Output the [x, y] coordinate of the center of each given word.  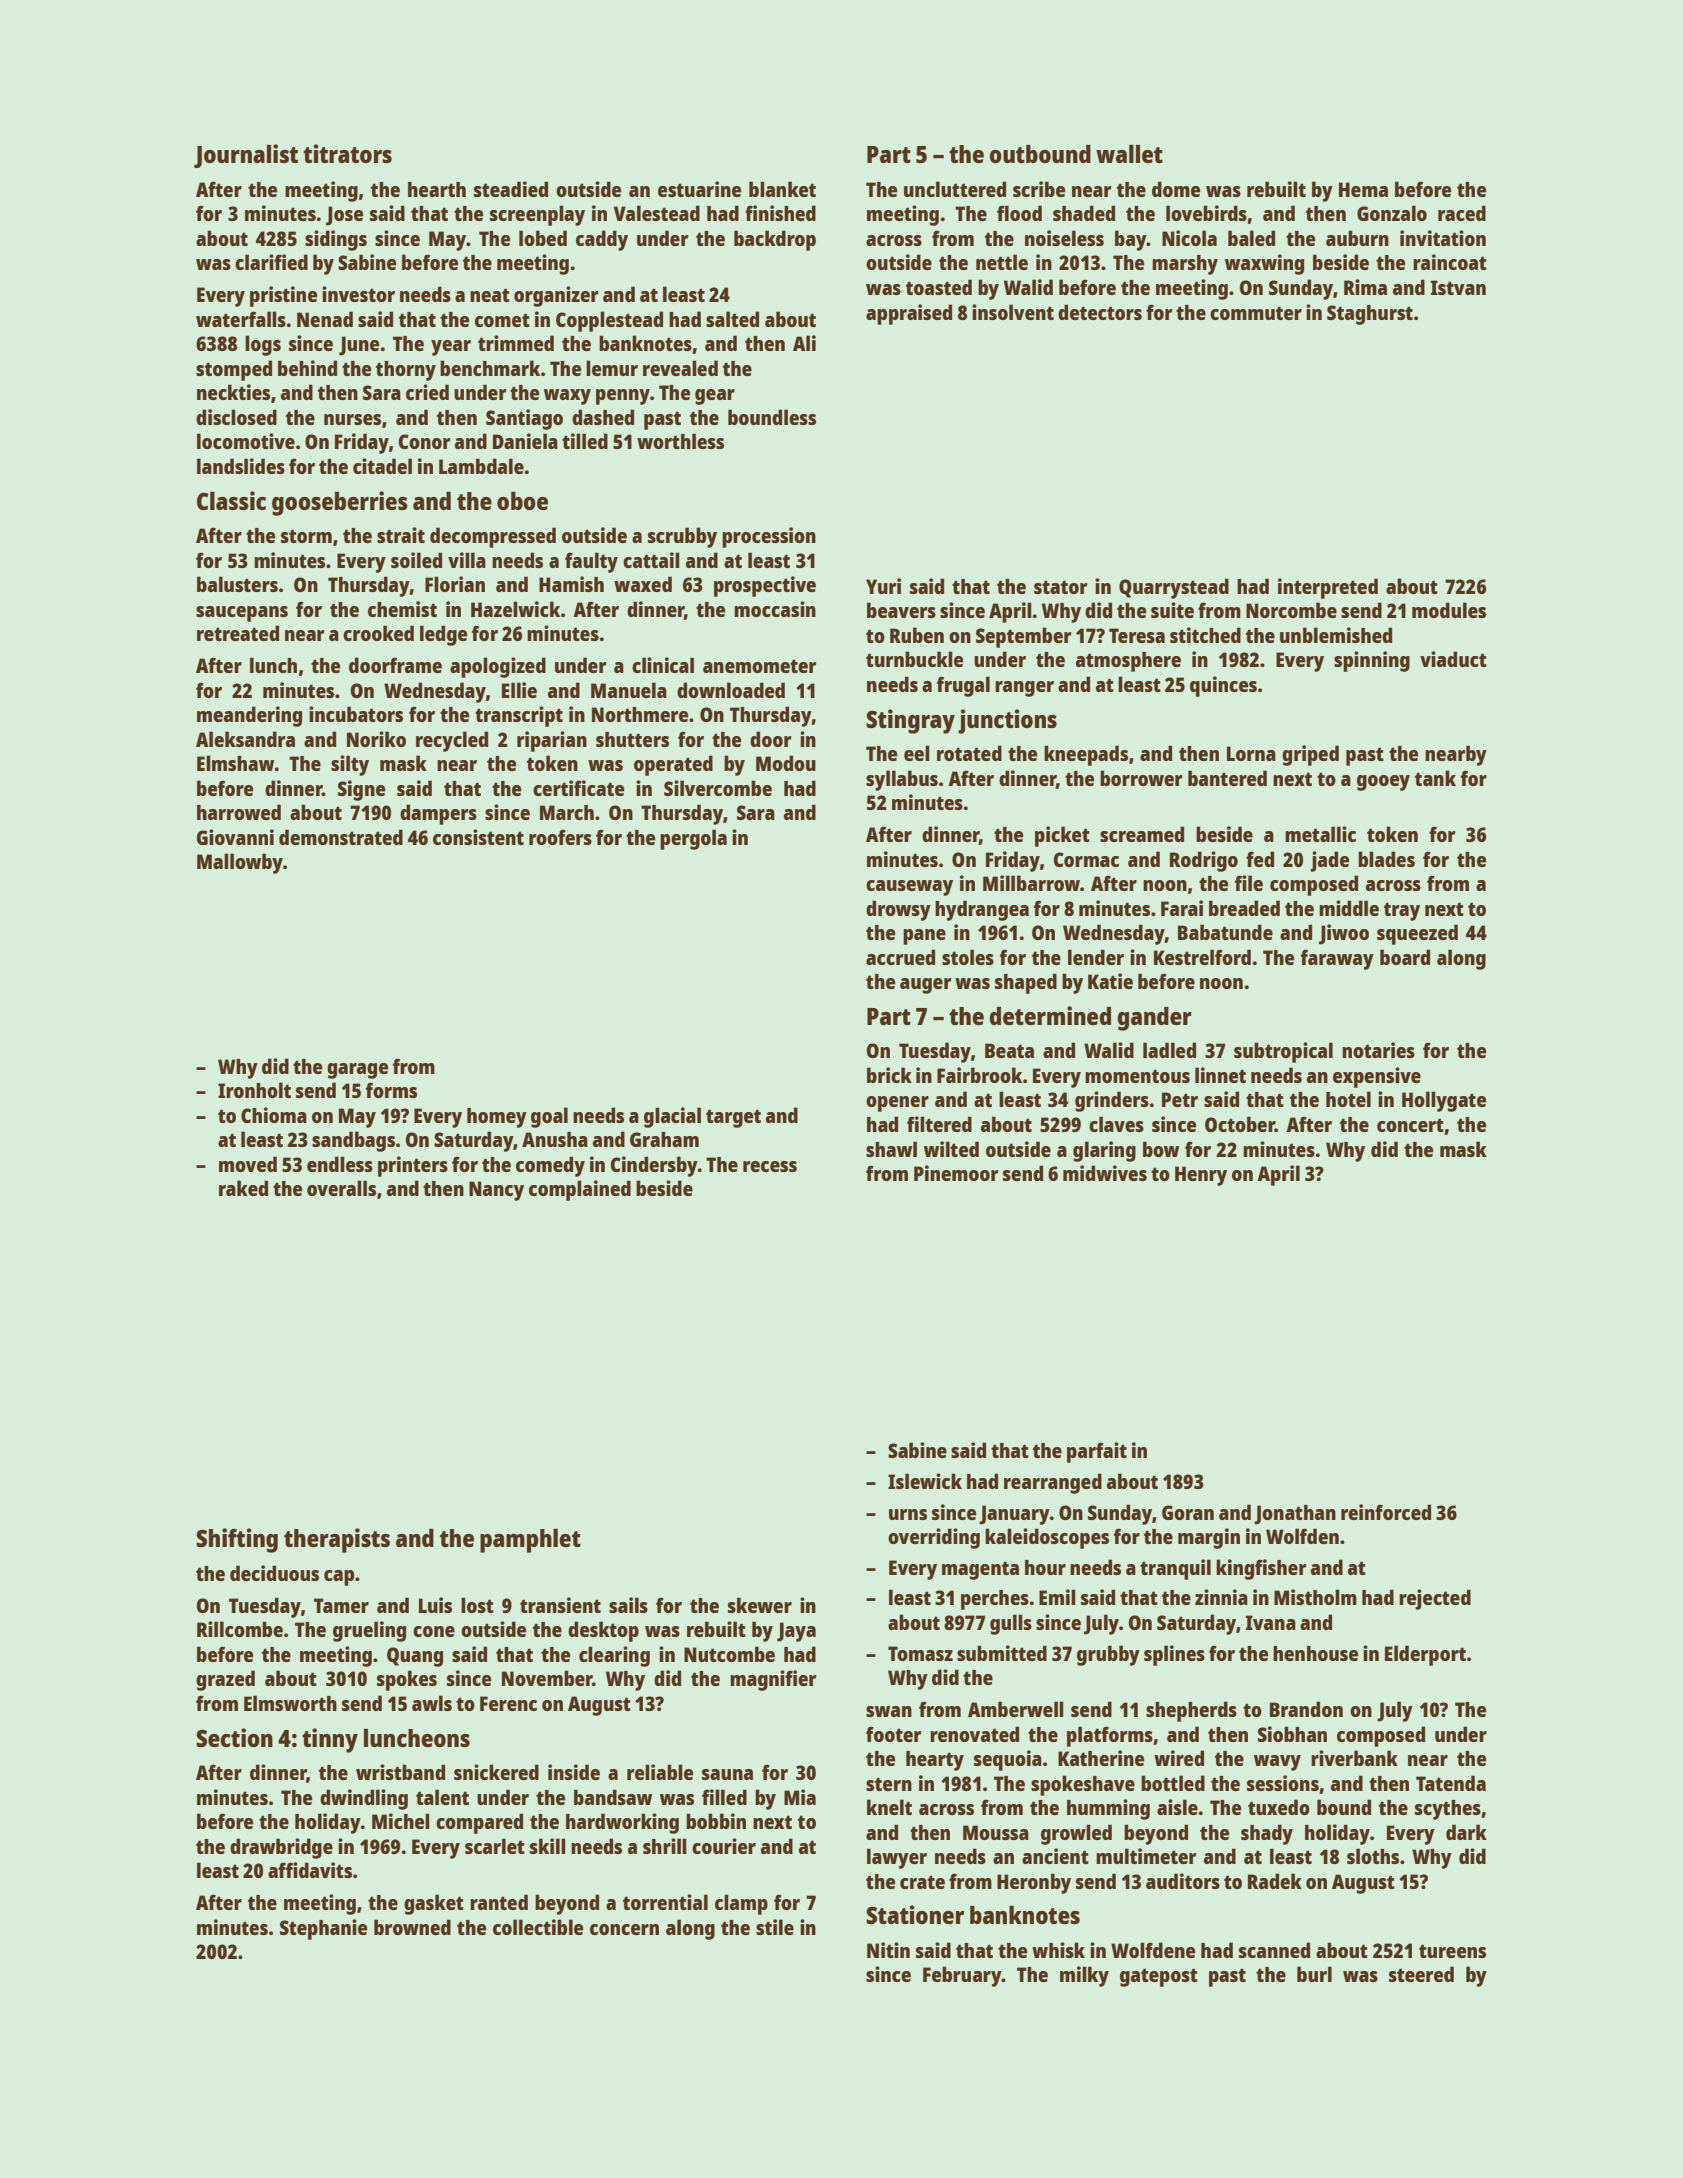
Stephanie [323, 1929]
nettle [1002, 262]
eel [917, 753]
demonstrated [341, 837]
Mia [800, 1797]
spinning [1372, 661]
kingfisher [1261, 1569]
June [359, 346]
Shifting [237, 1540]
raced [1462, 213]
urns [908, 1514]
